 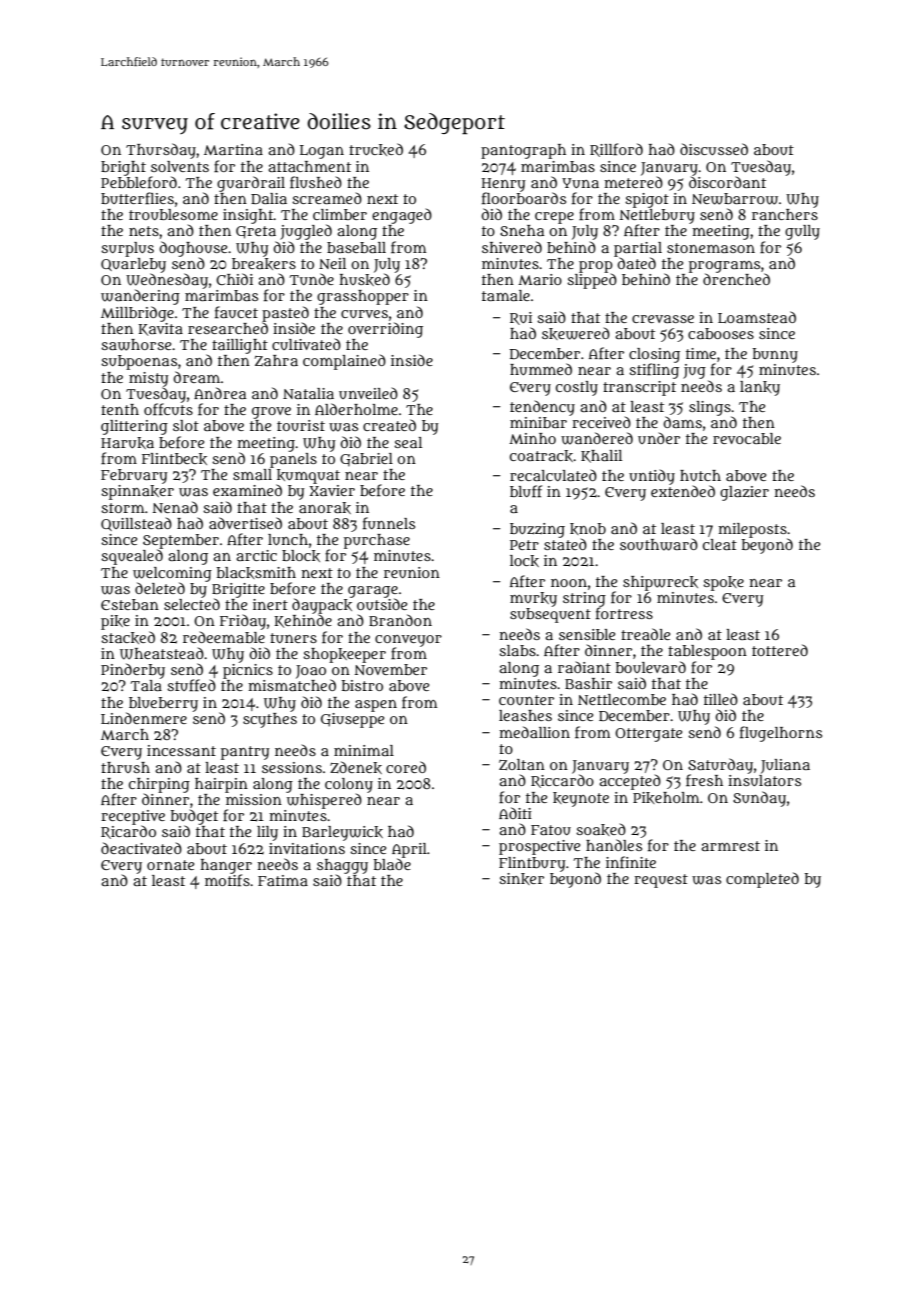 I want to click on trucked, so click(x=376, y=149).
